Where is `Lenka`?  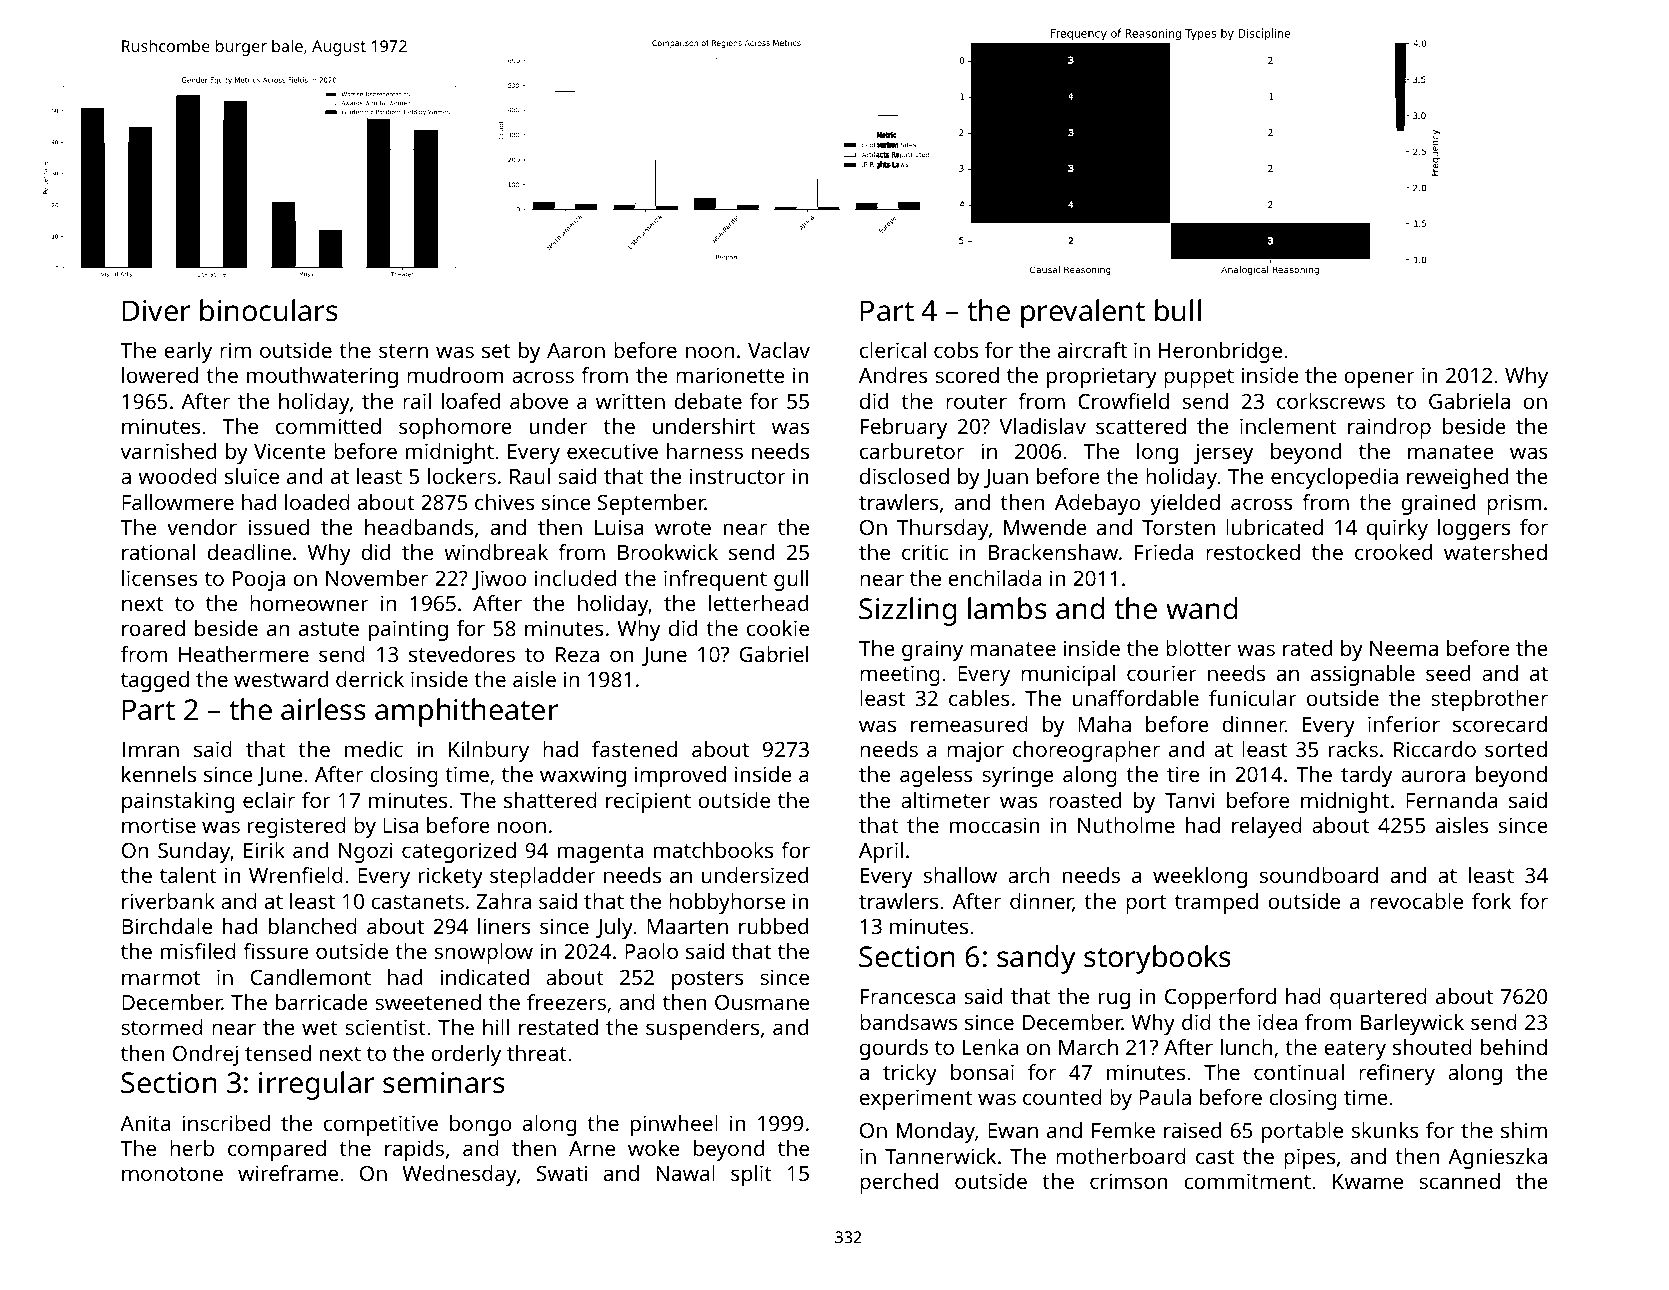
Lenka is located at coordinates (990, 1047).
